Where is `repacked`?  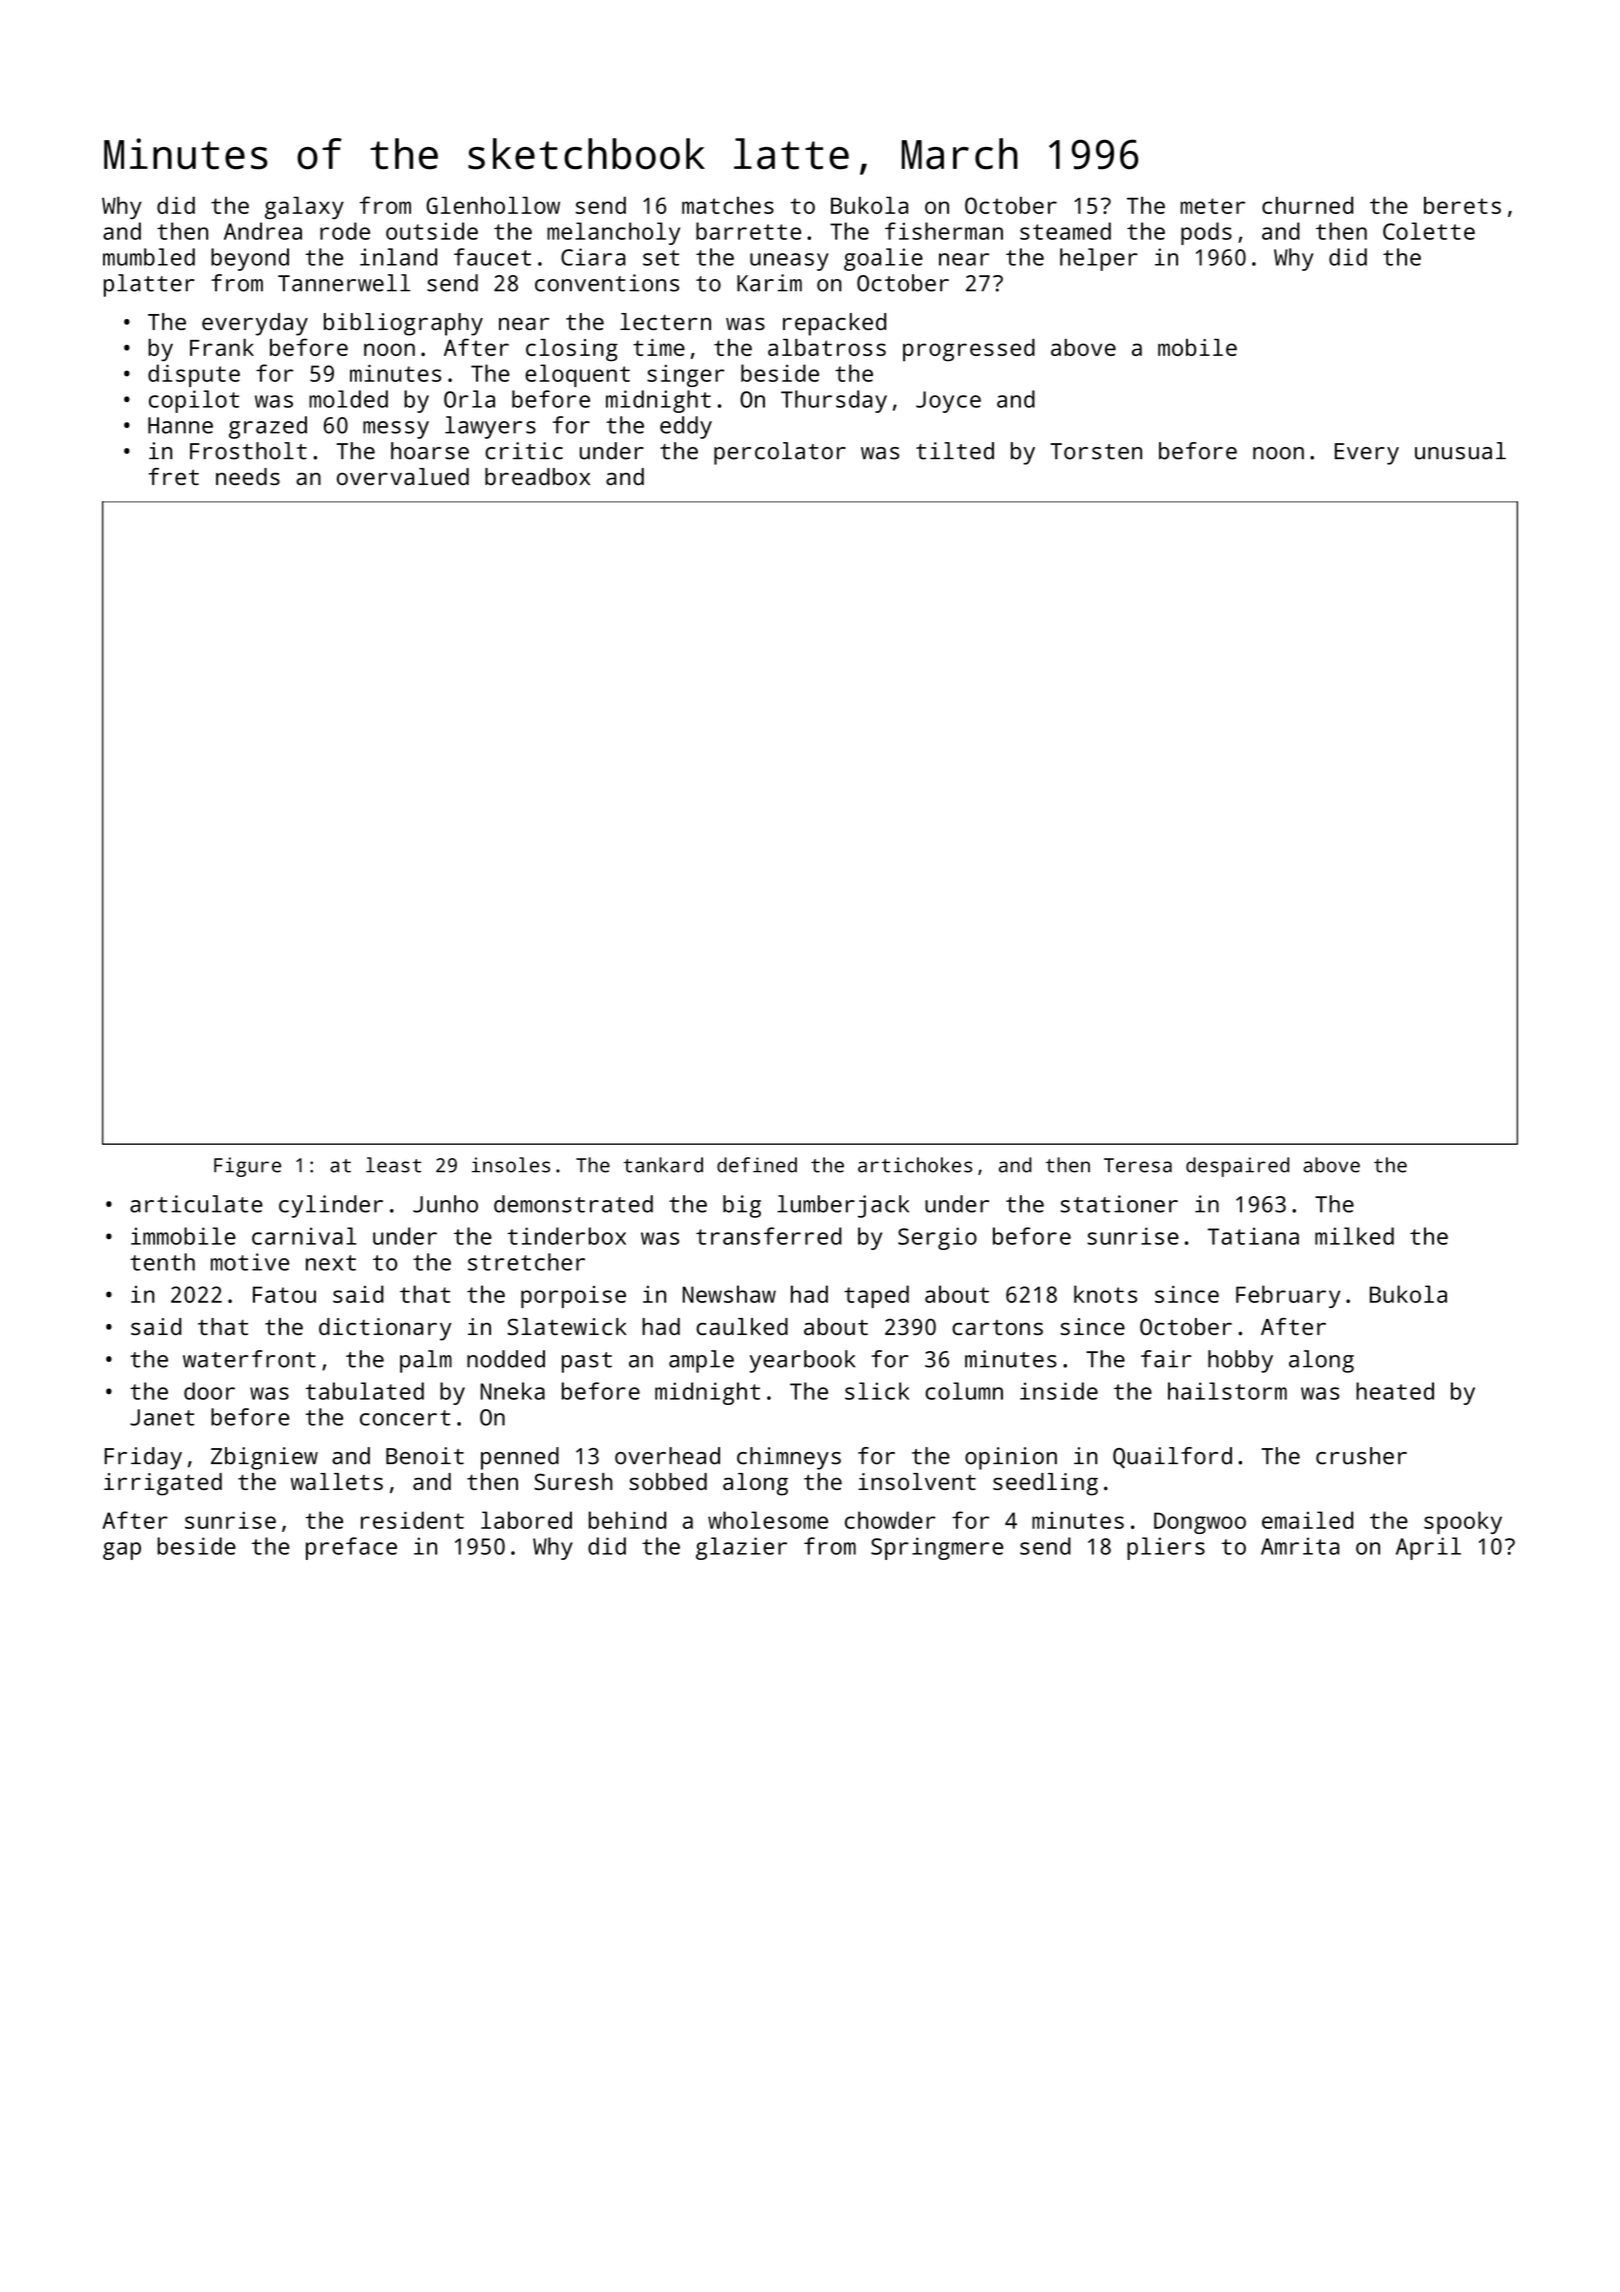
repacked is located at coordinates (834, 324).
